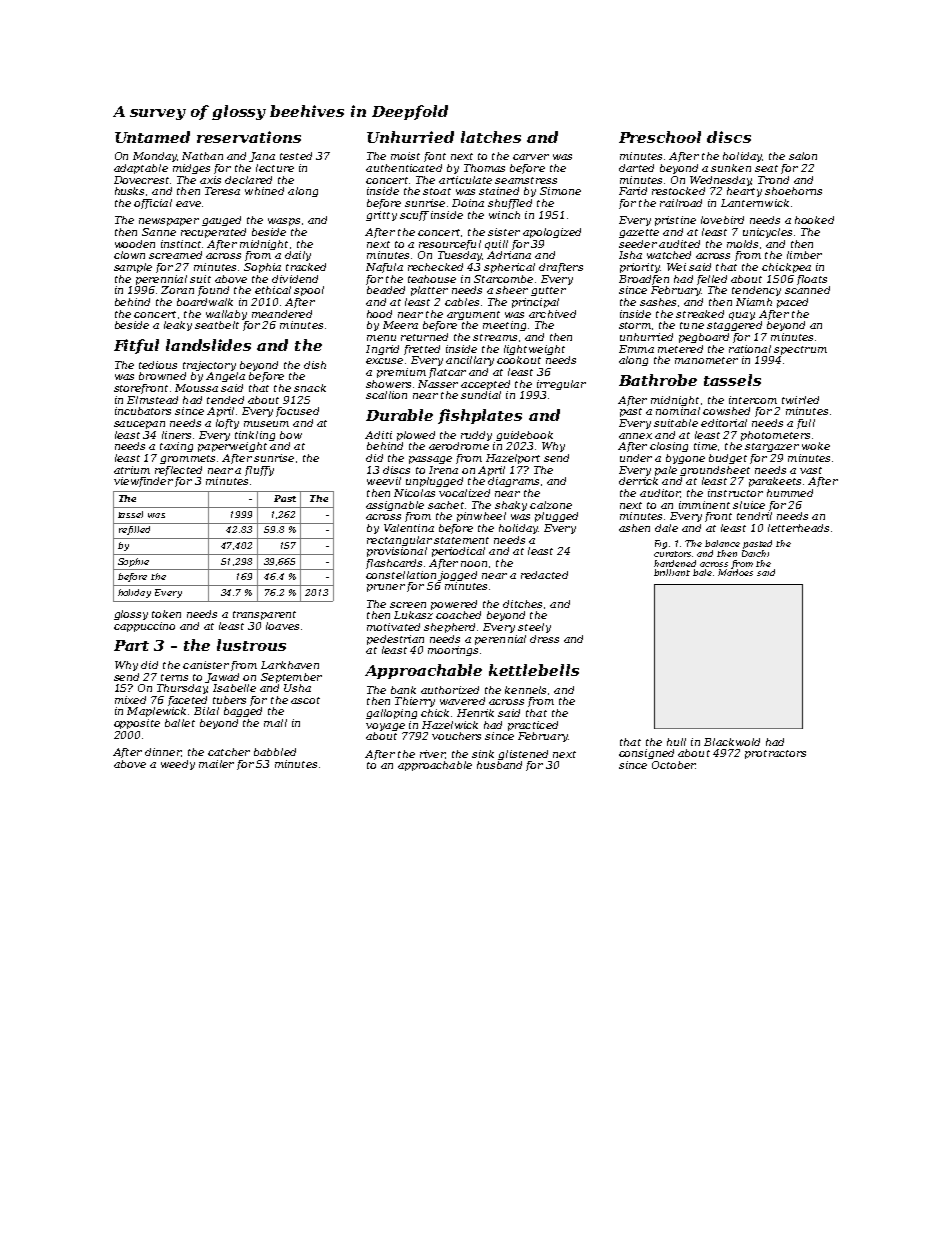  Describe the element at coordinates (750, 349) in the page. I see `rational` at that location.
